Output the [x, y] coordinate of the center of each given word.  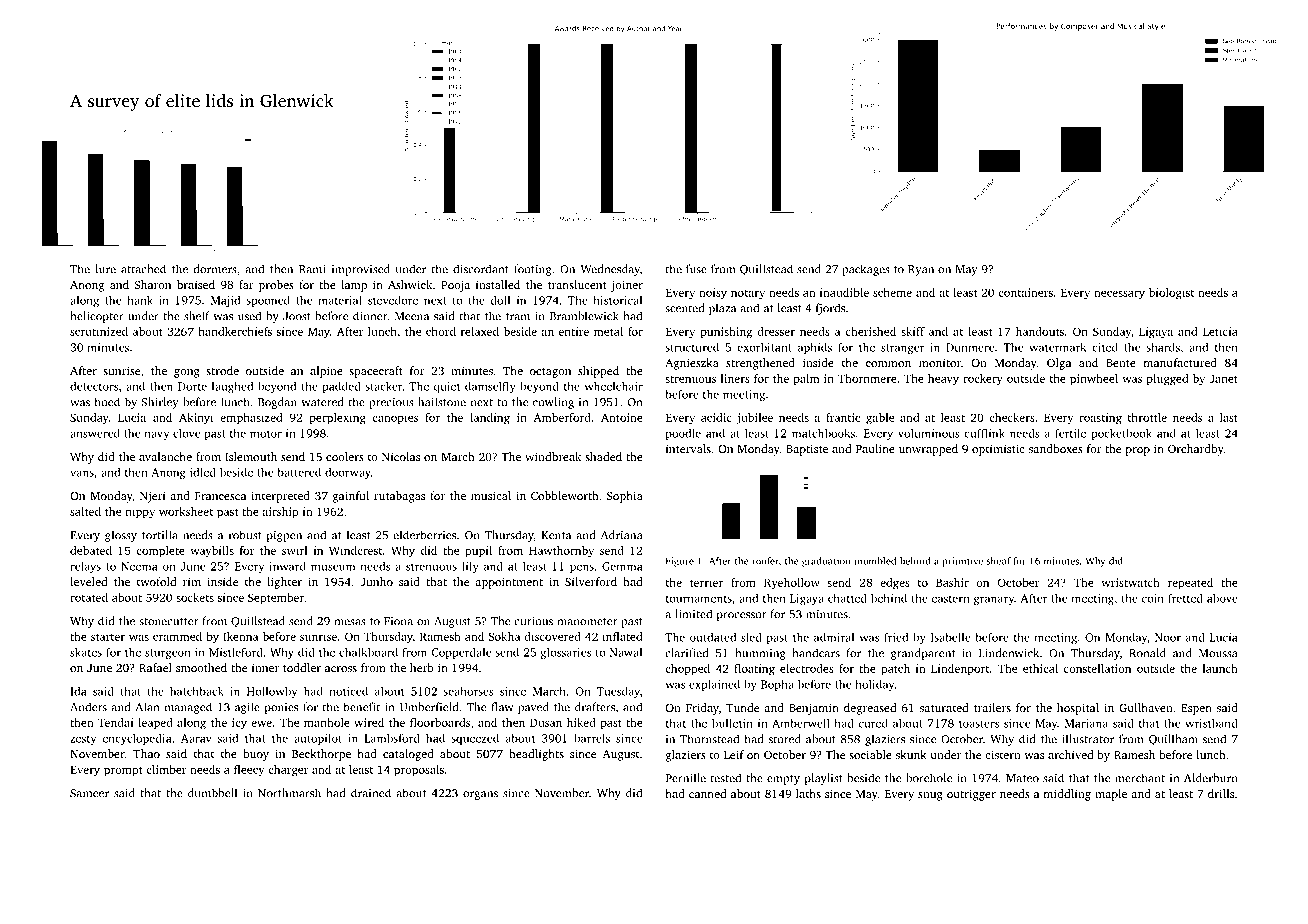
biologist [1171, 294]
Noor [1168, 637]
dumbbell [212, 793]
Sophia [625, 497]
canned [707, 793]
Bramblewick [584, 316]
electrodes [807, 668]
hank [140, 300]
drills [1221, 793]
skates [86, 652]
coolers [345, 456]
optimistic [998, 450]
